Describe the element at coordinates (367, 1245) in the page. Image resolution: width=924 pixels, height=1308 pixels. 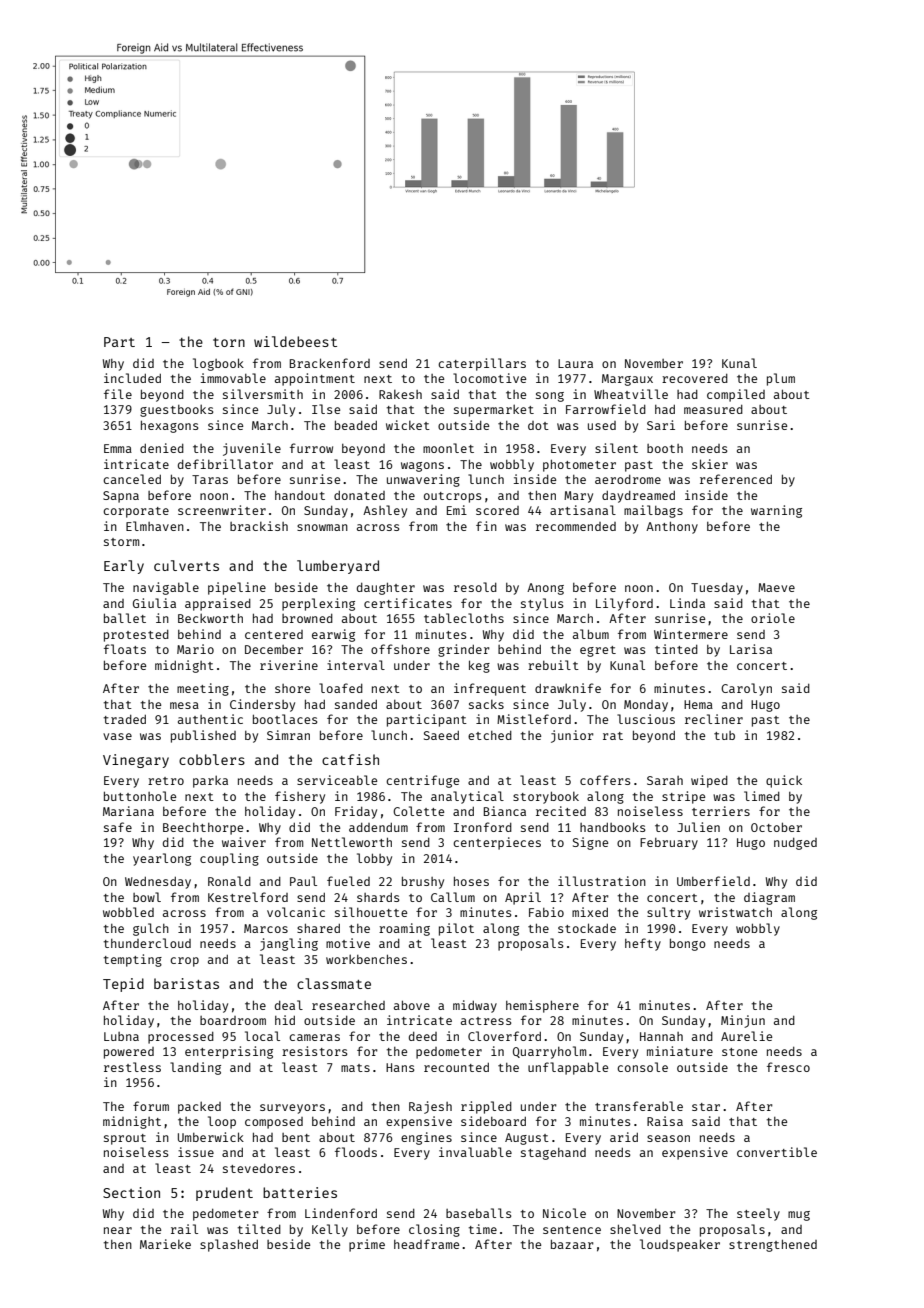
I see `prime` at that location.
